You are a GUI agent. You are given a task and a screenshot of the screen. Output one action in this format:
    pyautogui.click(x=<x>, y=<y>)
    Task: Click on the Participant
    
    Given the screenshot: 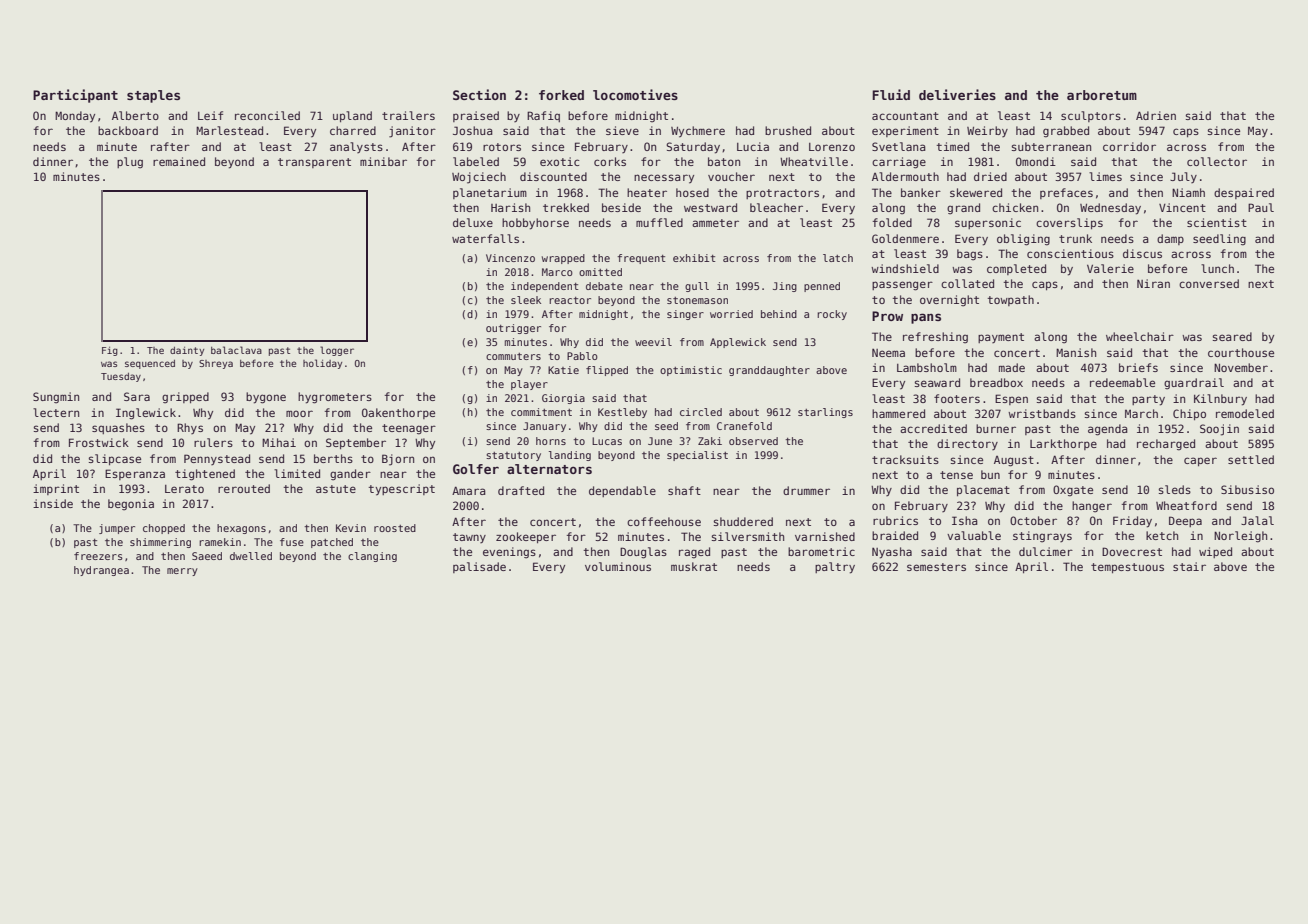 What is the action you would take?
    pyautogui.click(x=75, y=96)
